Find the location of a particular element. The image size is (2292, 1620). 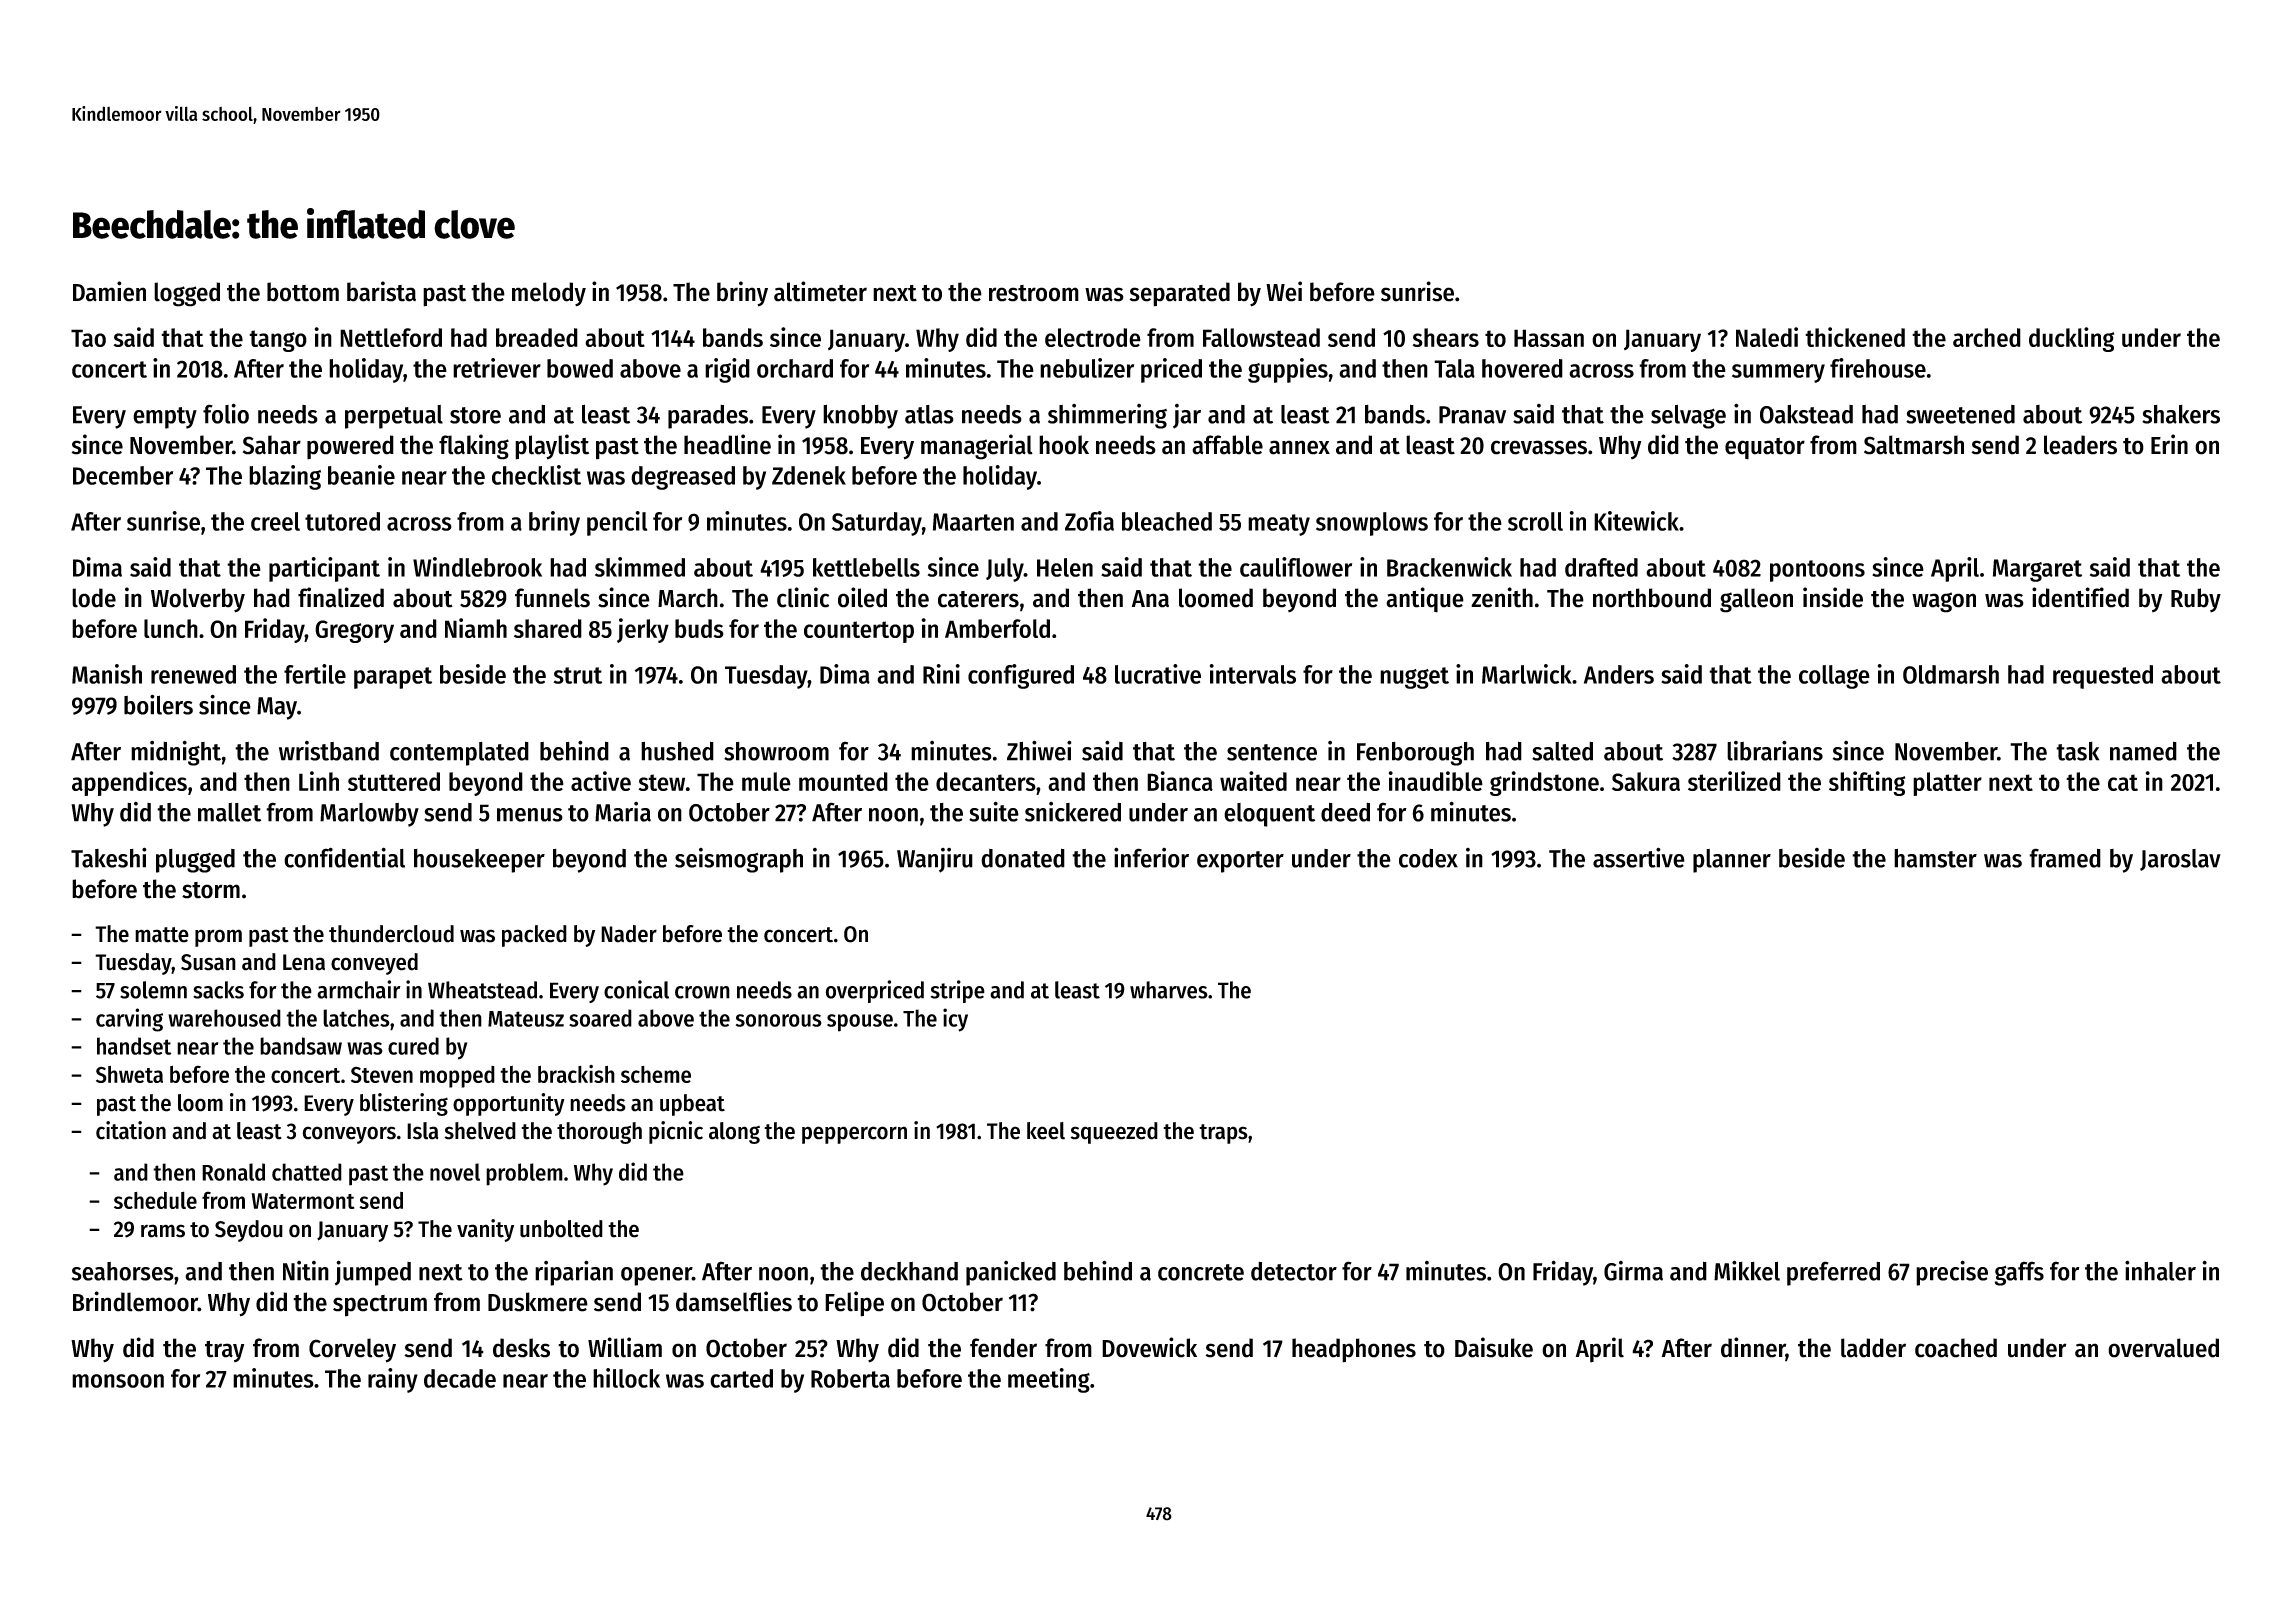

blazing is located at coordinates (285, 477).
